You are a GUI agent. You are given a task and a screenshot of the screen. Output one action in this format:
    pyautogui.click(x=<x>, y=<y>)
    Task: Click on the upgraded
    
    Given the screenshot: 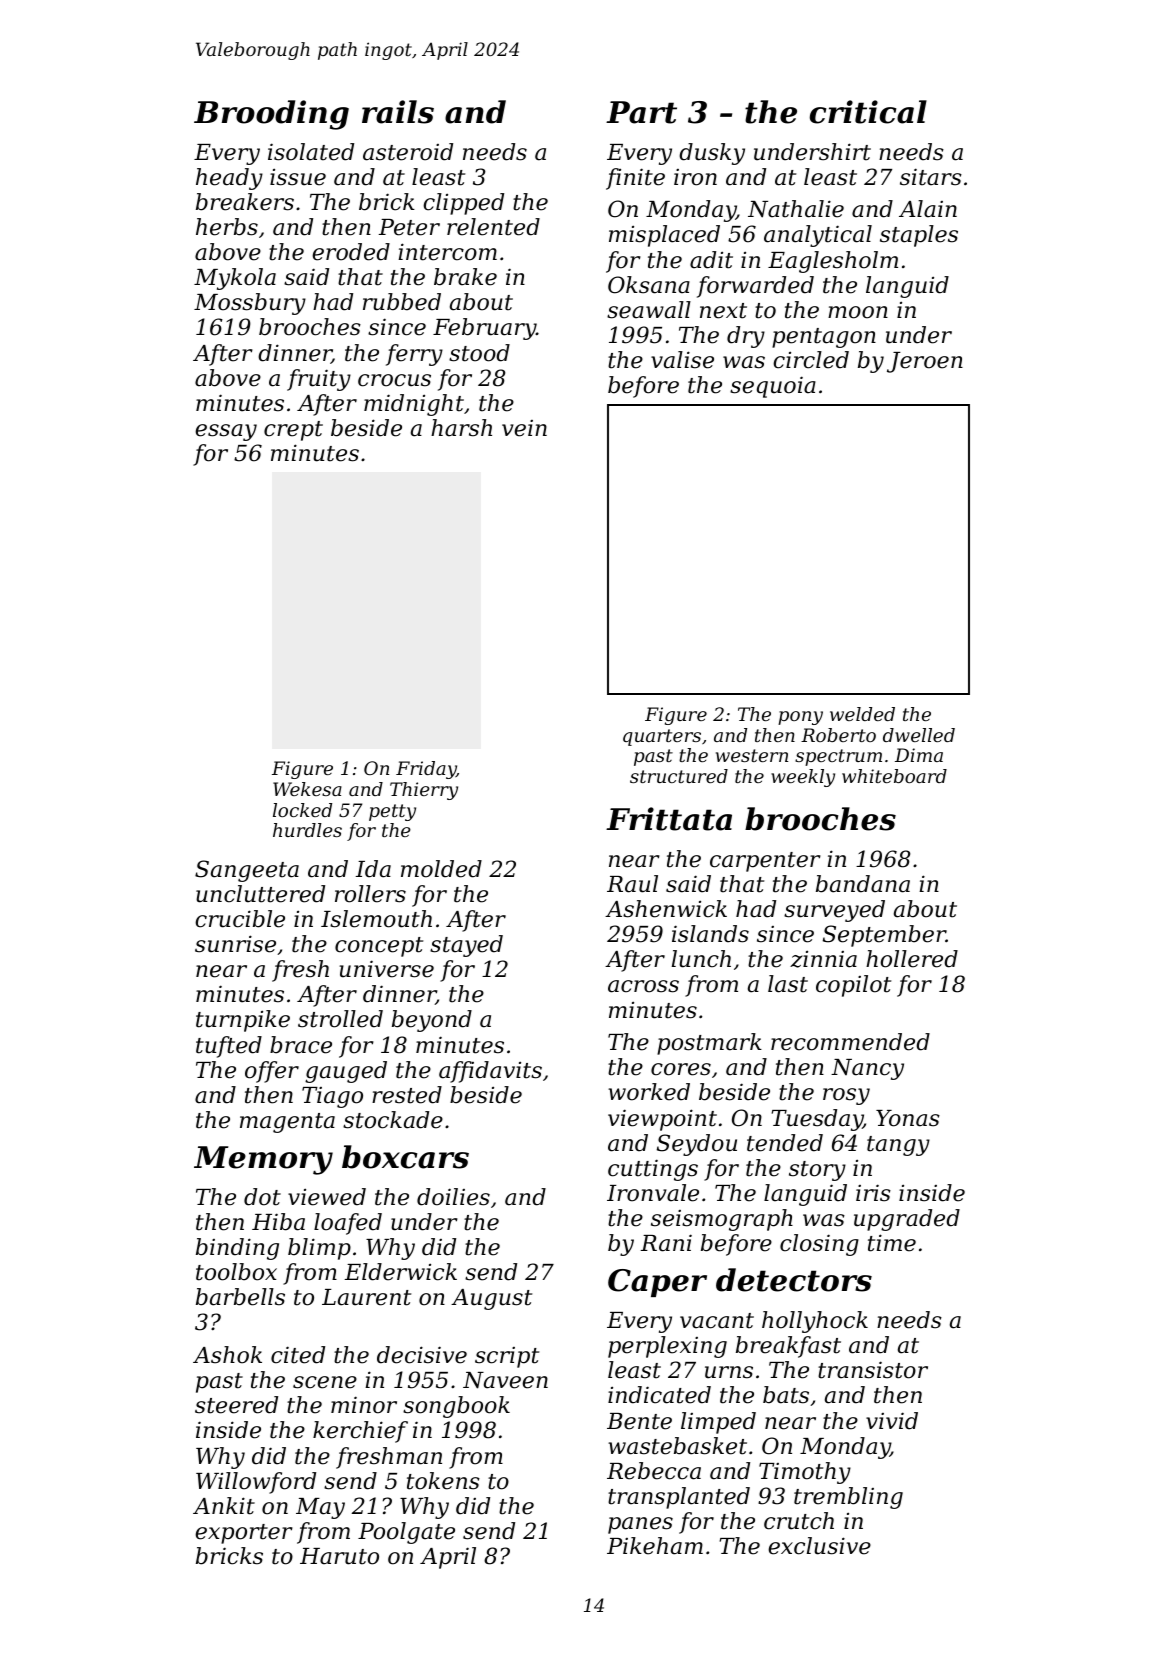 What is the action you would take?
    pyautogui.click(x=907, y=1220)
